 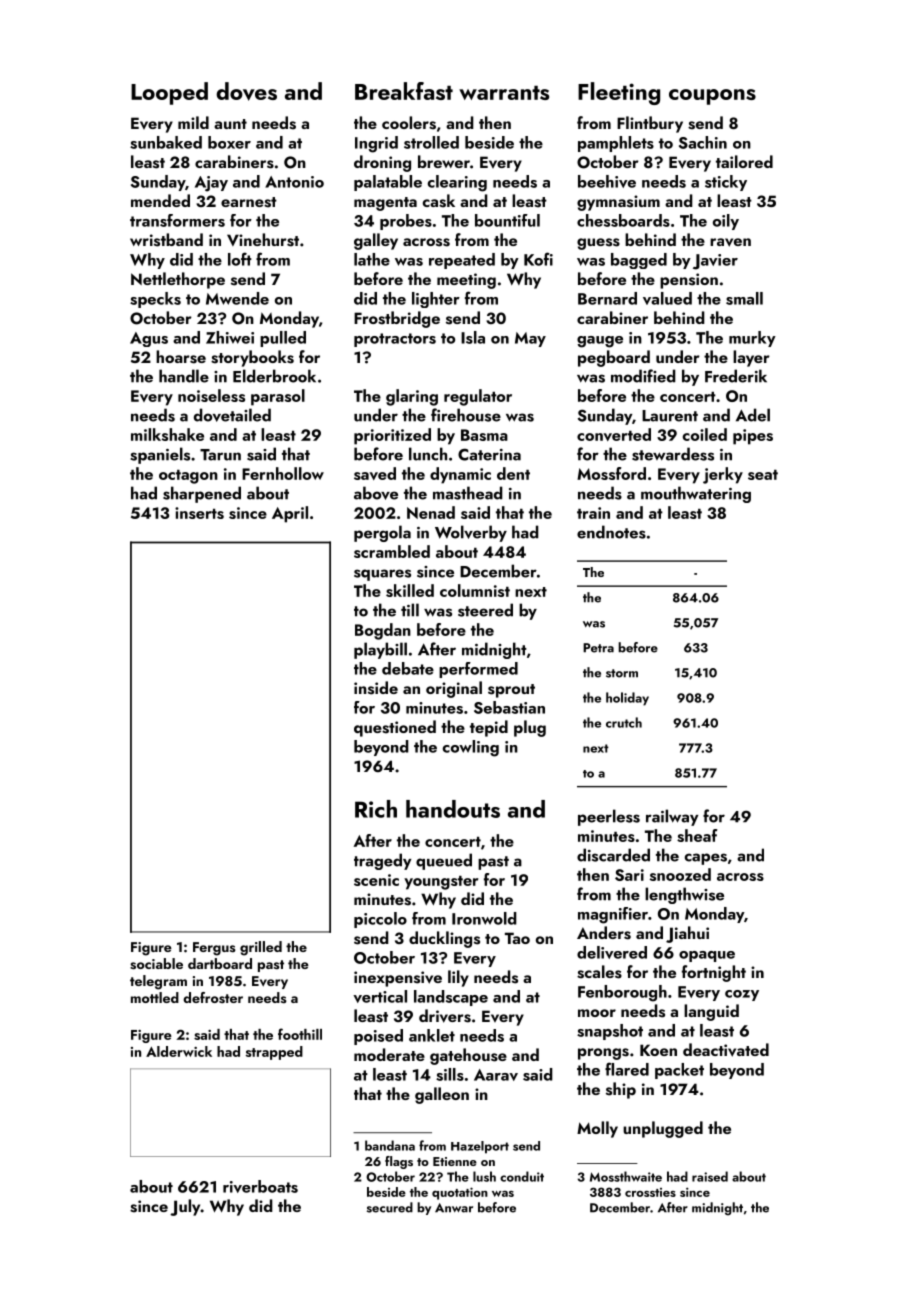 I want to click on bagged, so click(x=639, y=261).
